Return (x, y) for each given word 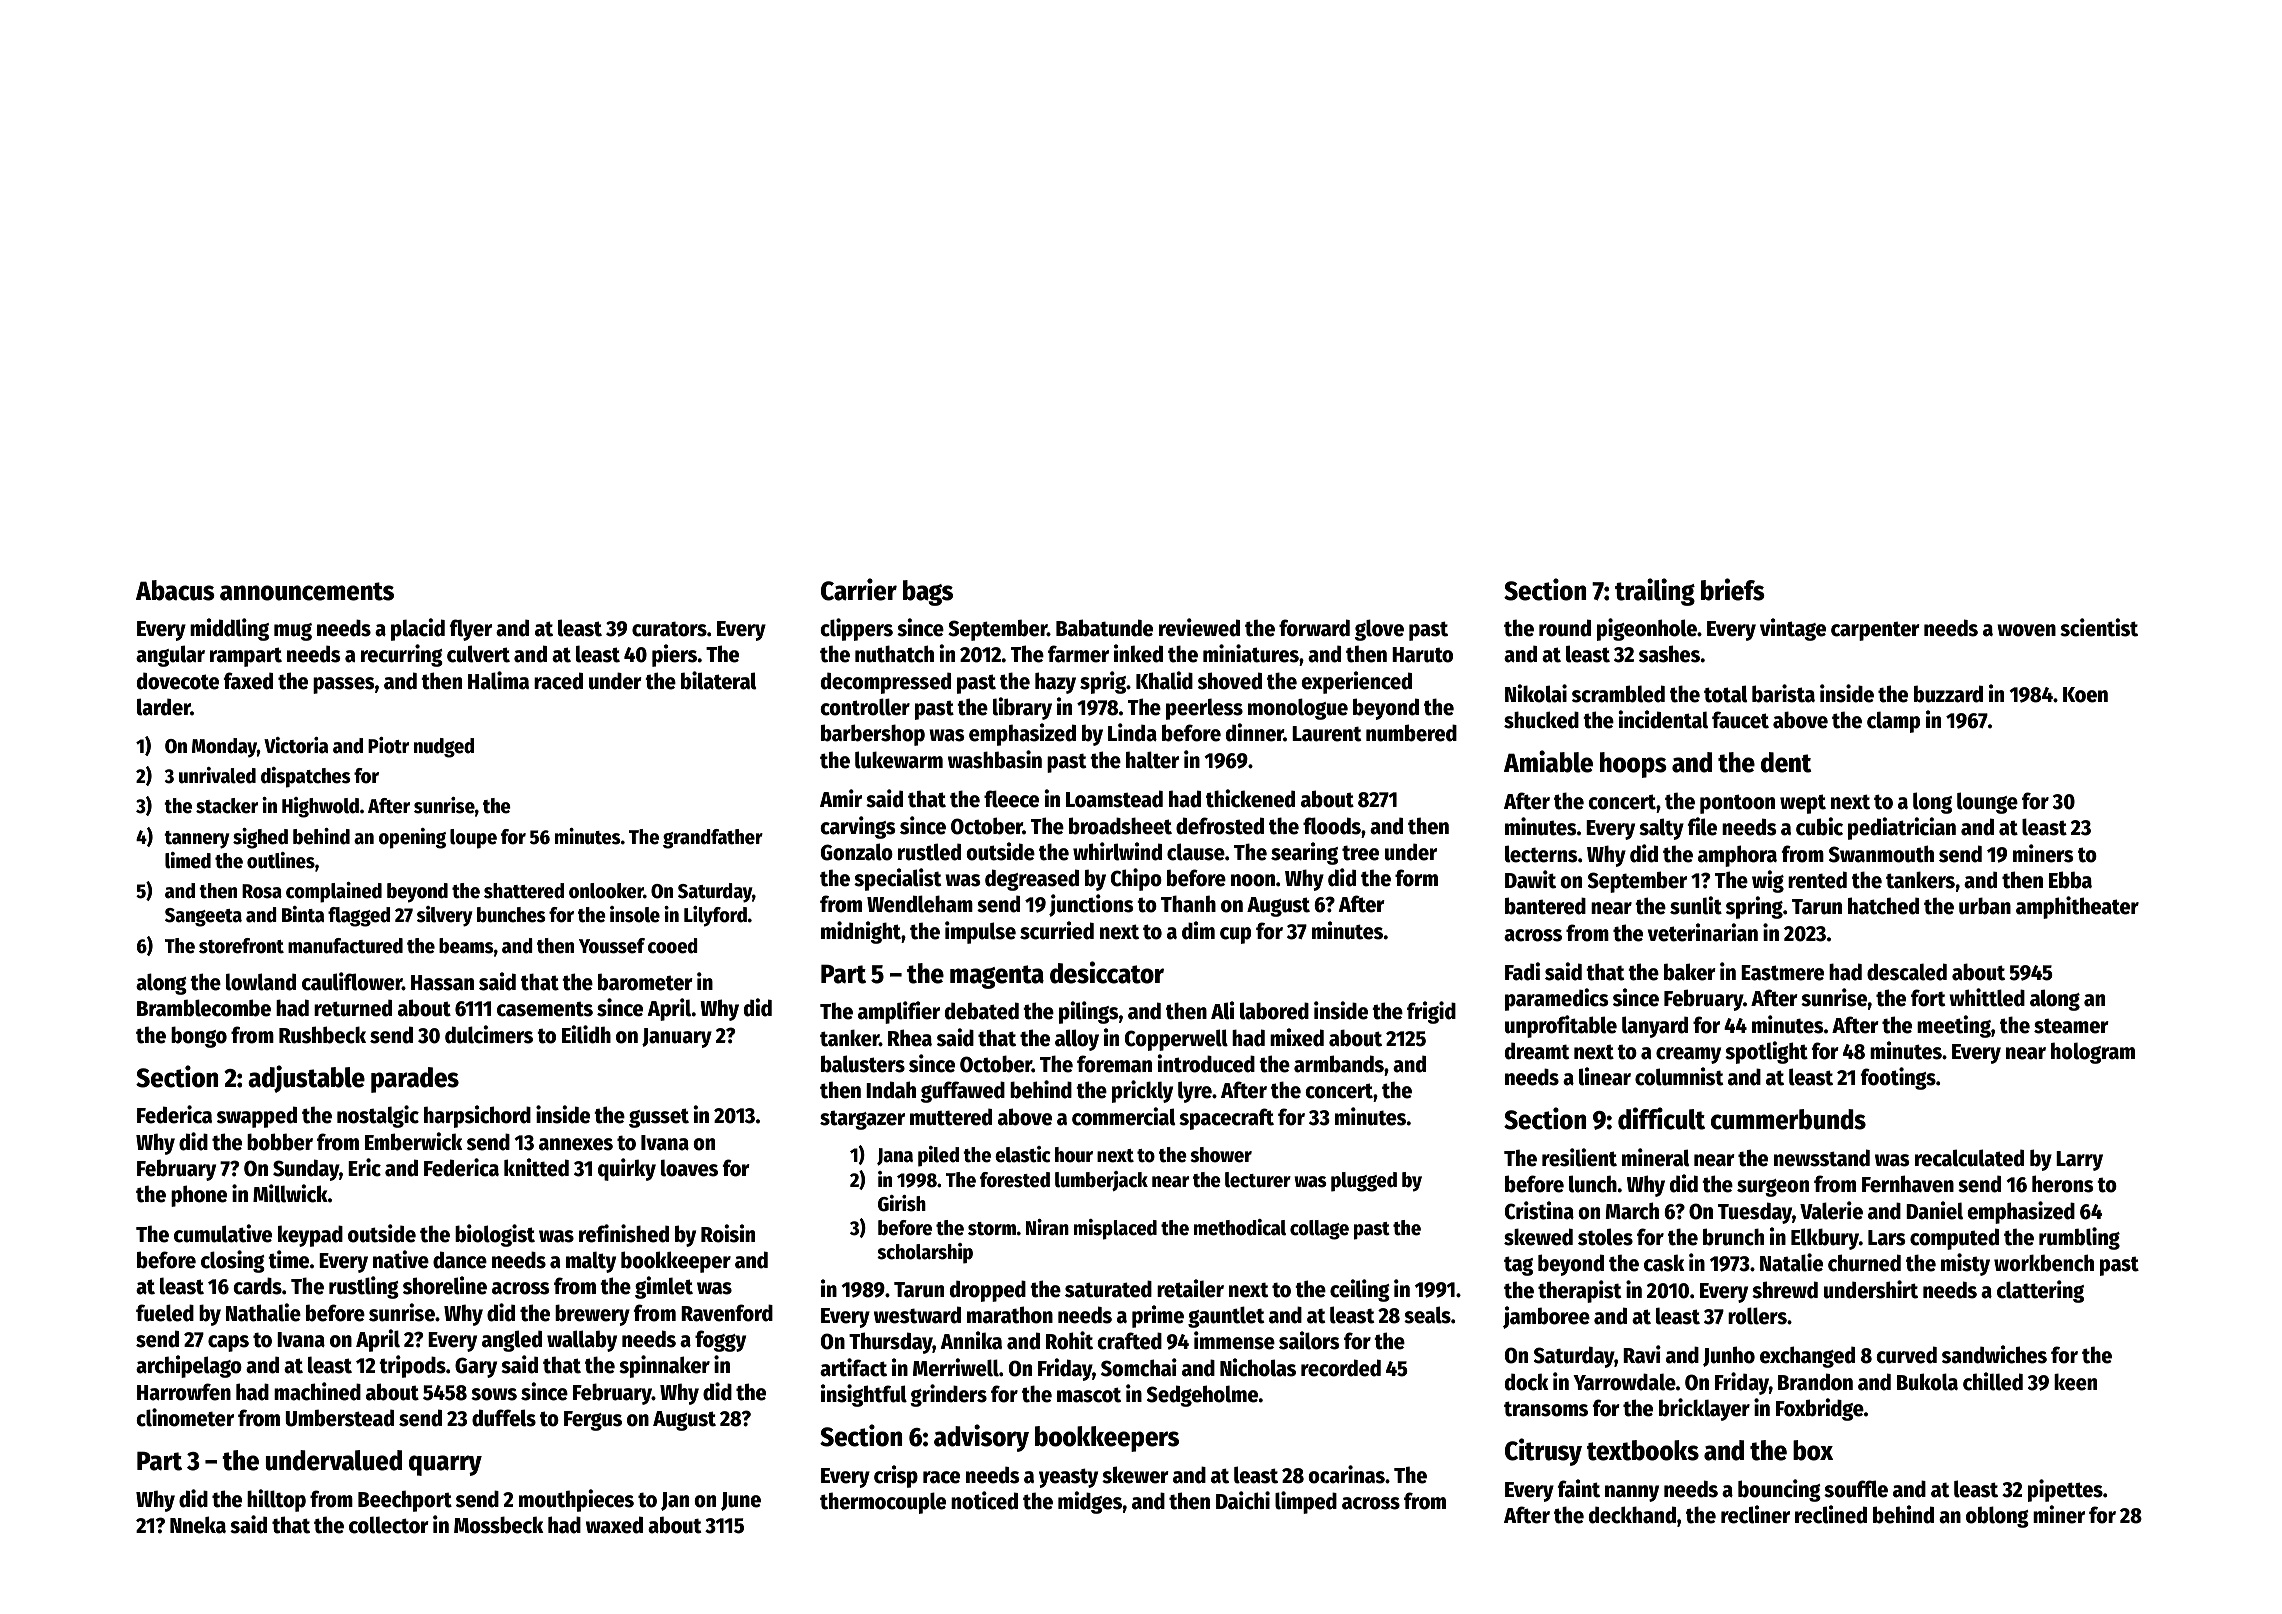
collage (1319, 1230)
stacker (227, 806)
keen (2075, 1382)
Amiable (1548, 761)
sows (494, 1394)
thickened (1250, 798)
